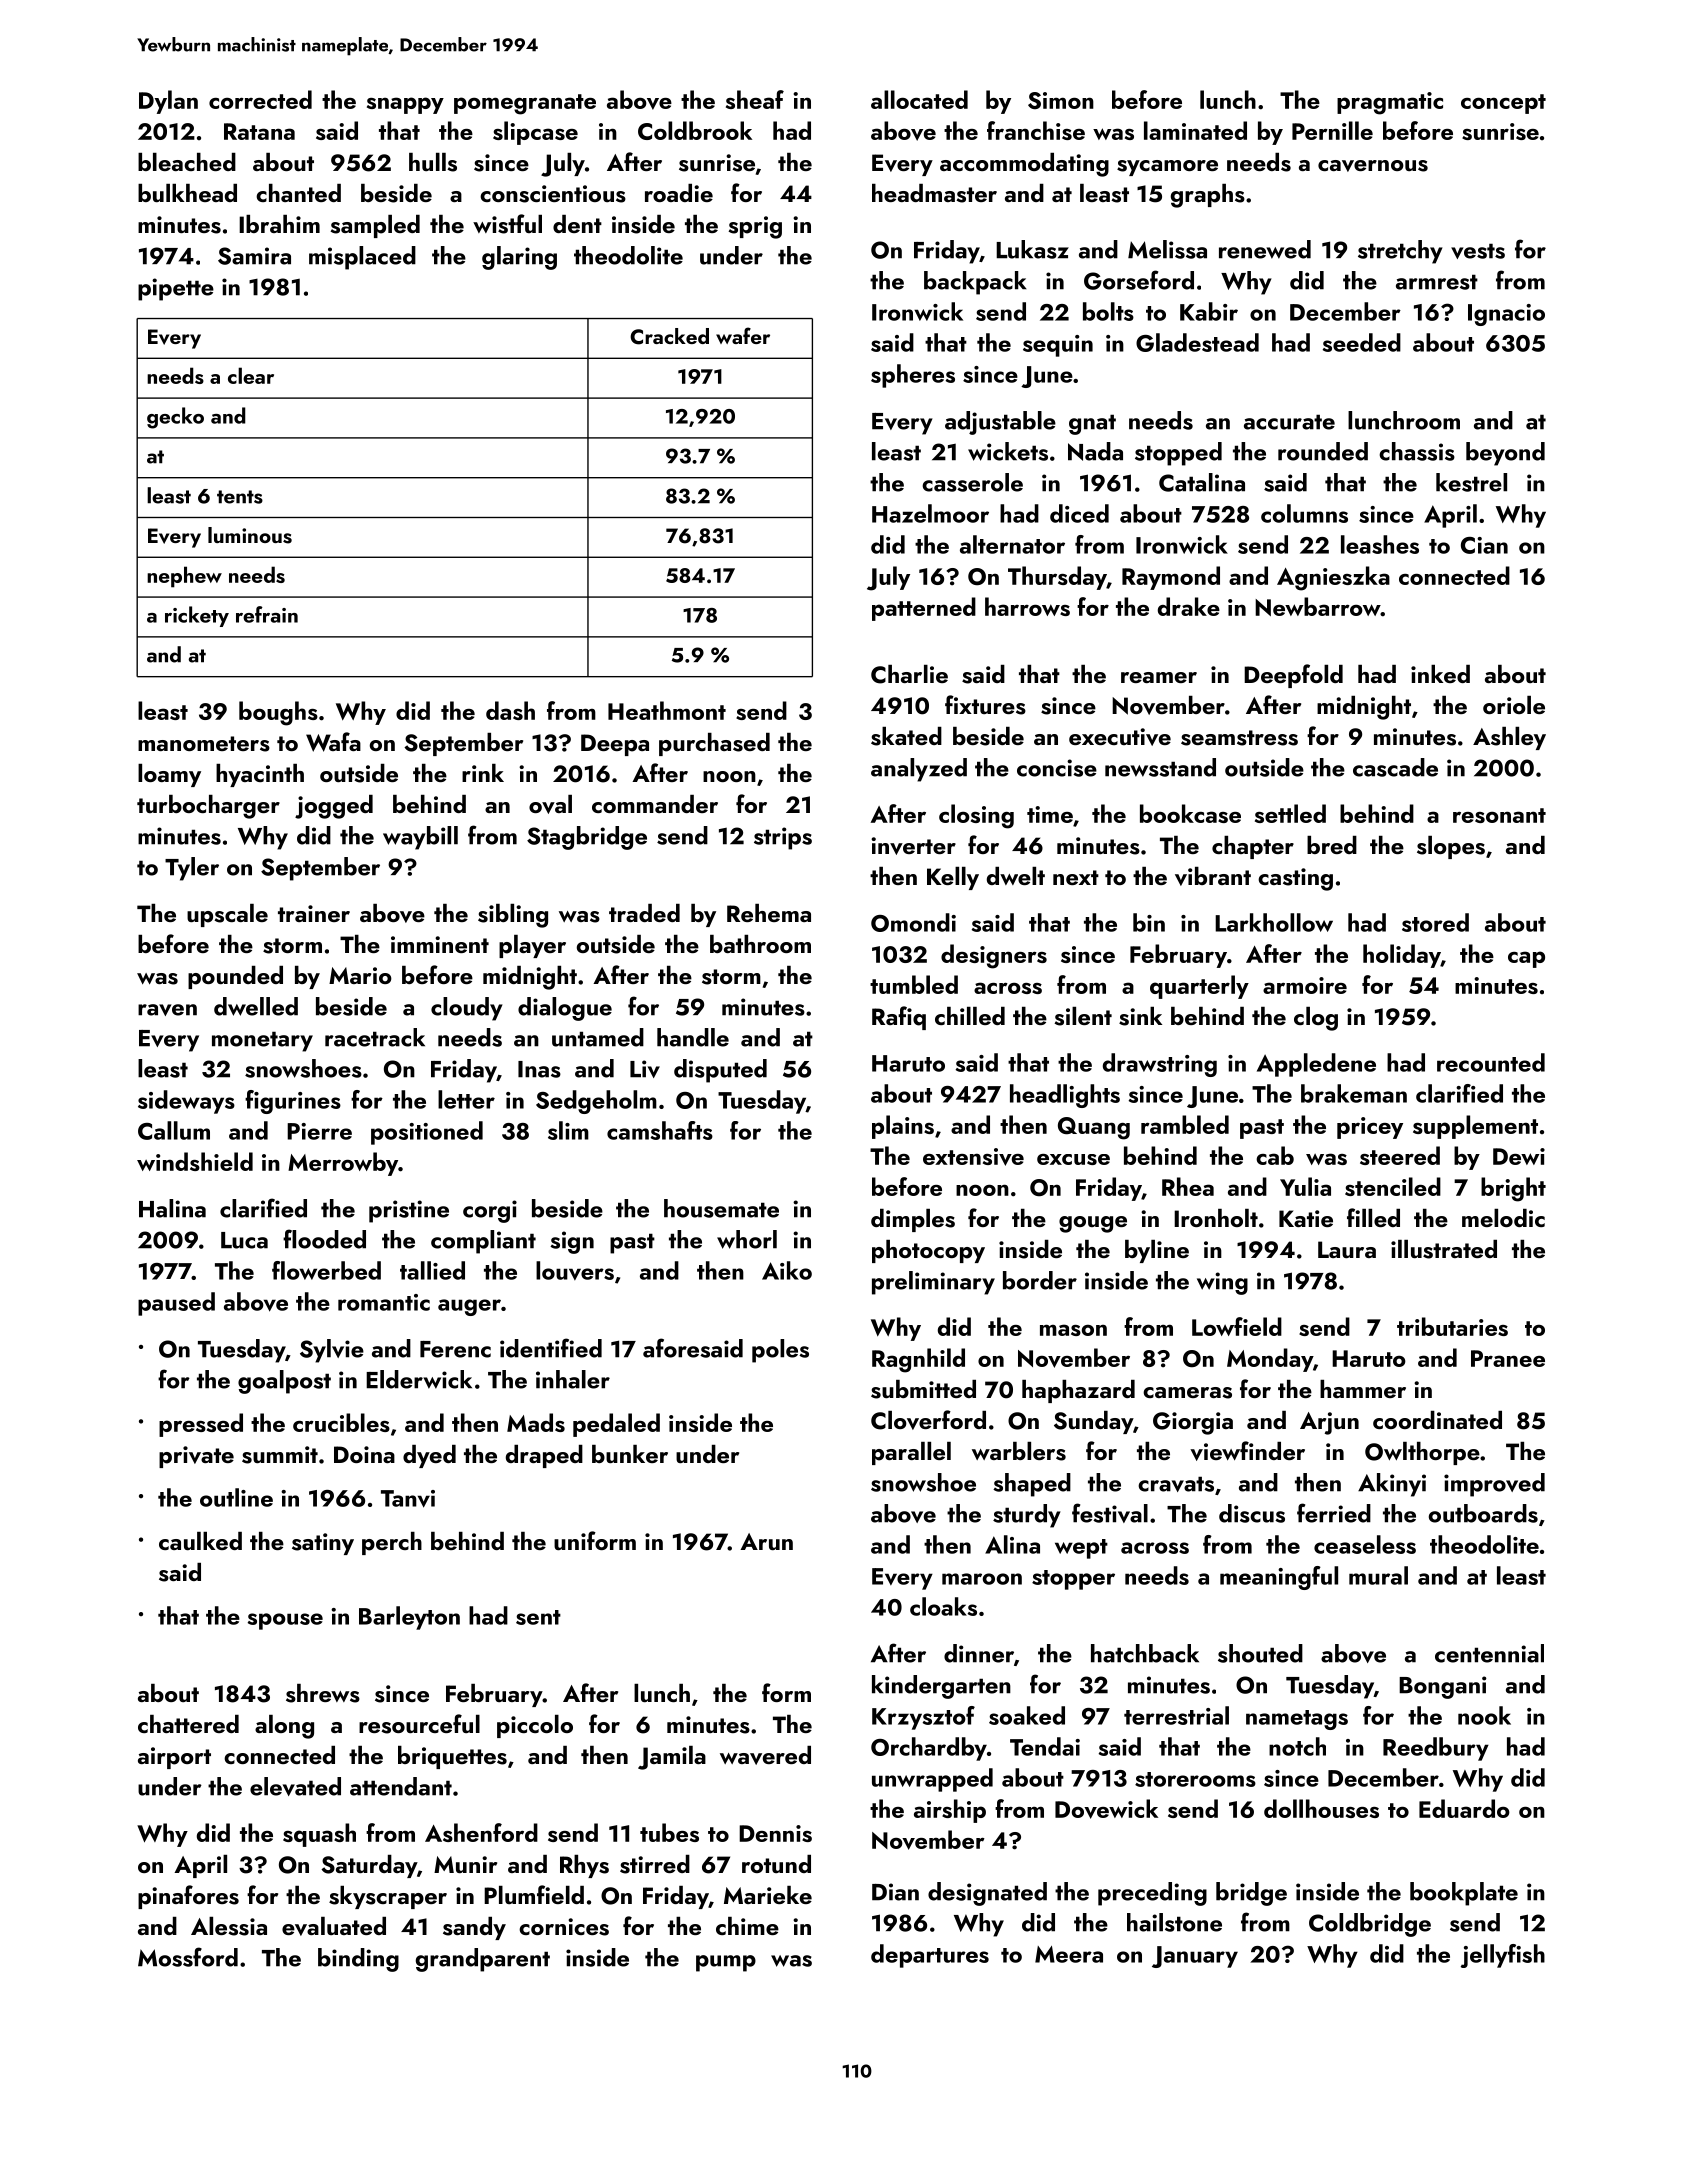 The height and width of the image is (2178, 1683). Describe the element at coordinates (174, 1758) in the image. I see `airport` at that location.
